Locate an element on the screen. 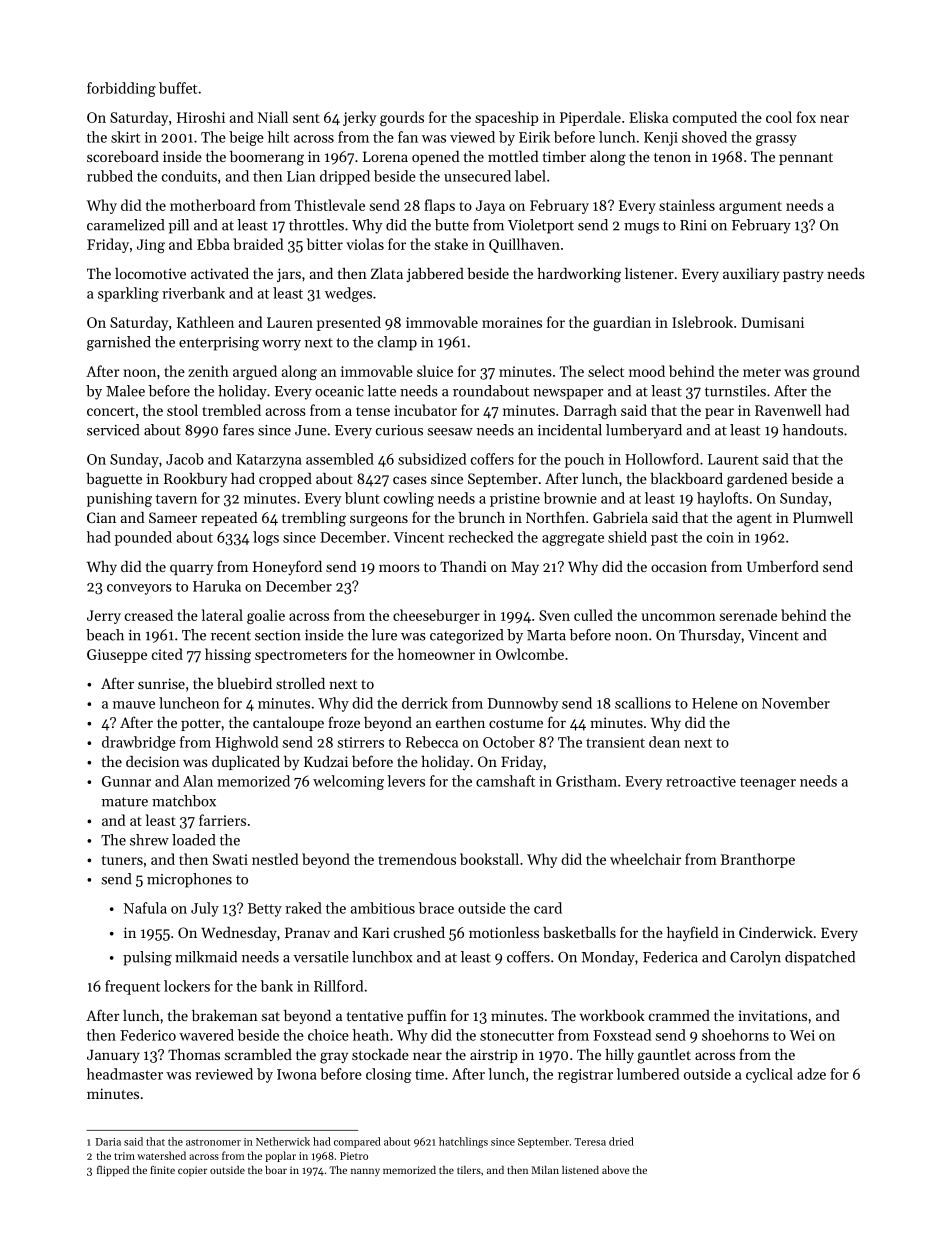 The height and width of the screenshot is (1233, 952). shoved is located at coordinates (704, 137).
